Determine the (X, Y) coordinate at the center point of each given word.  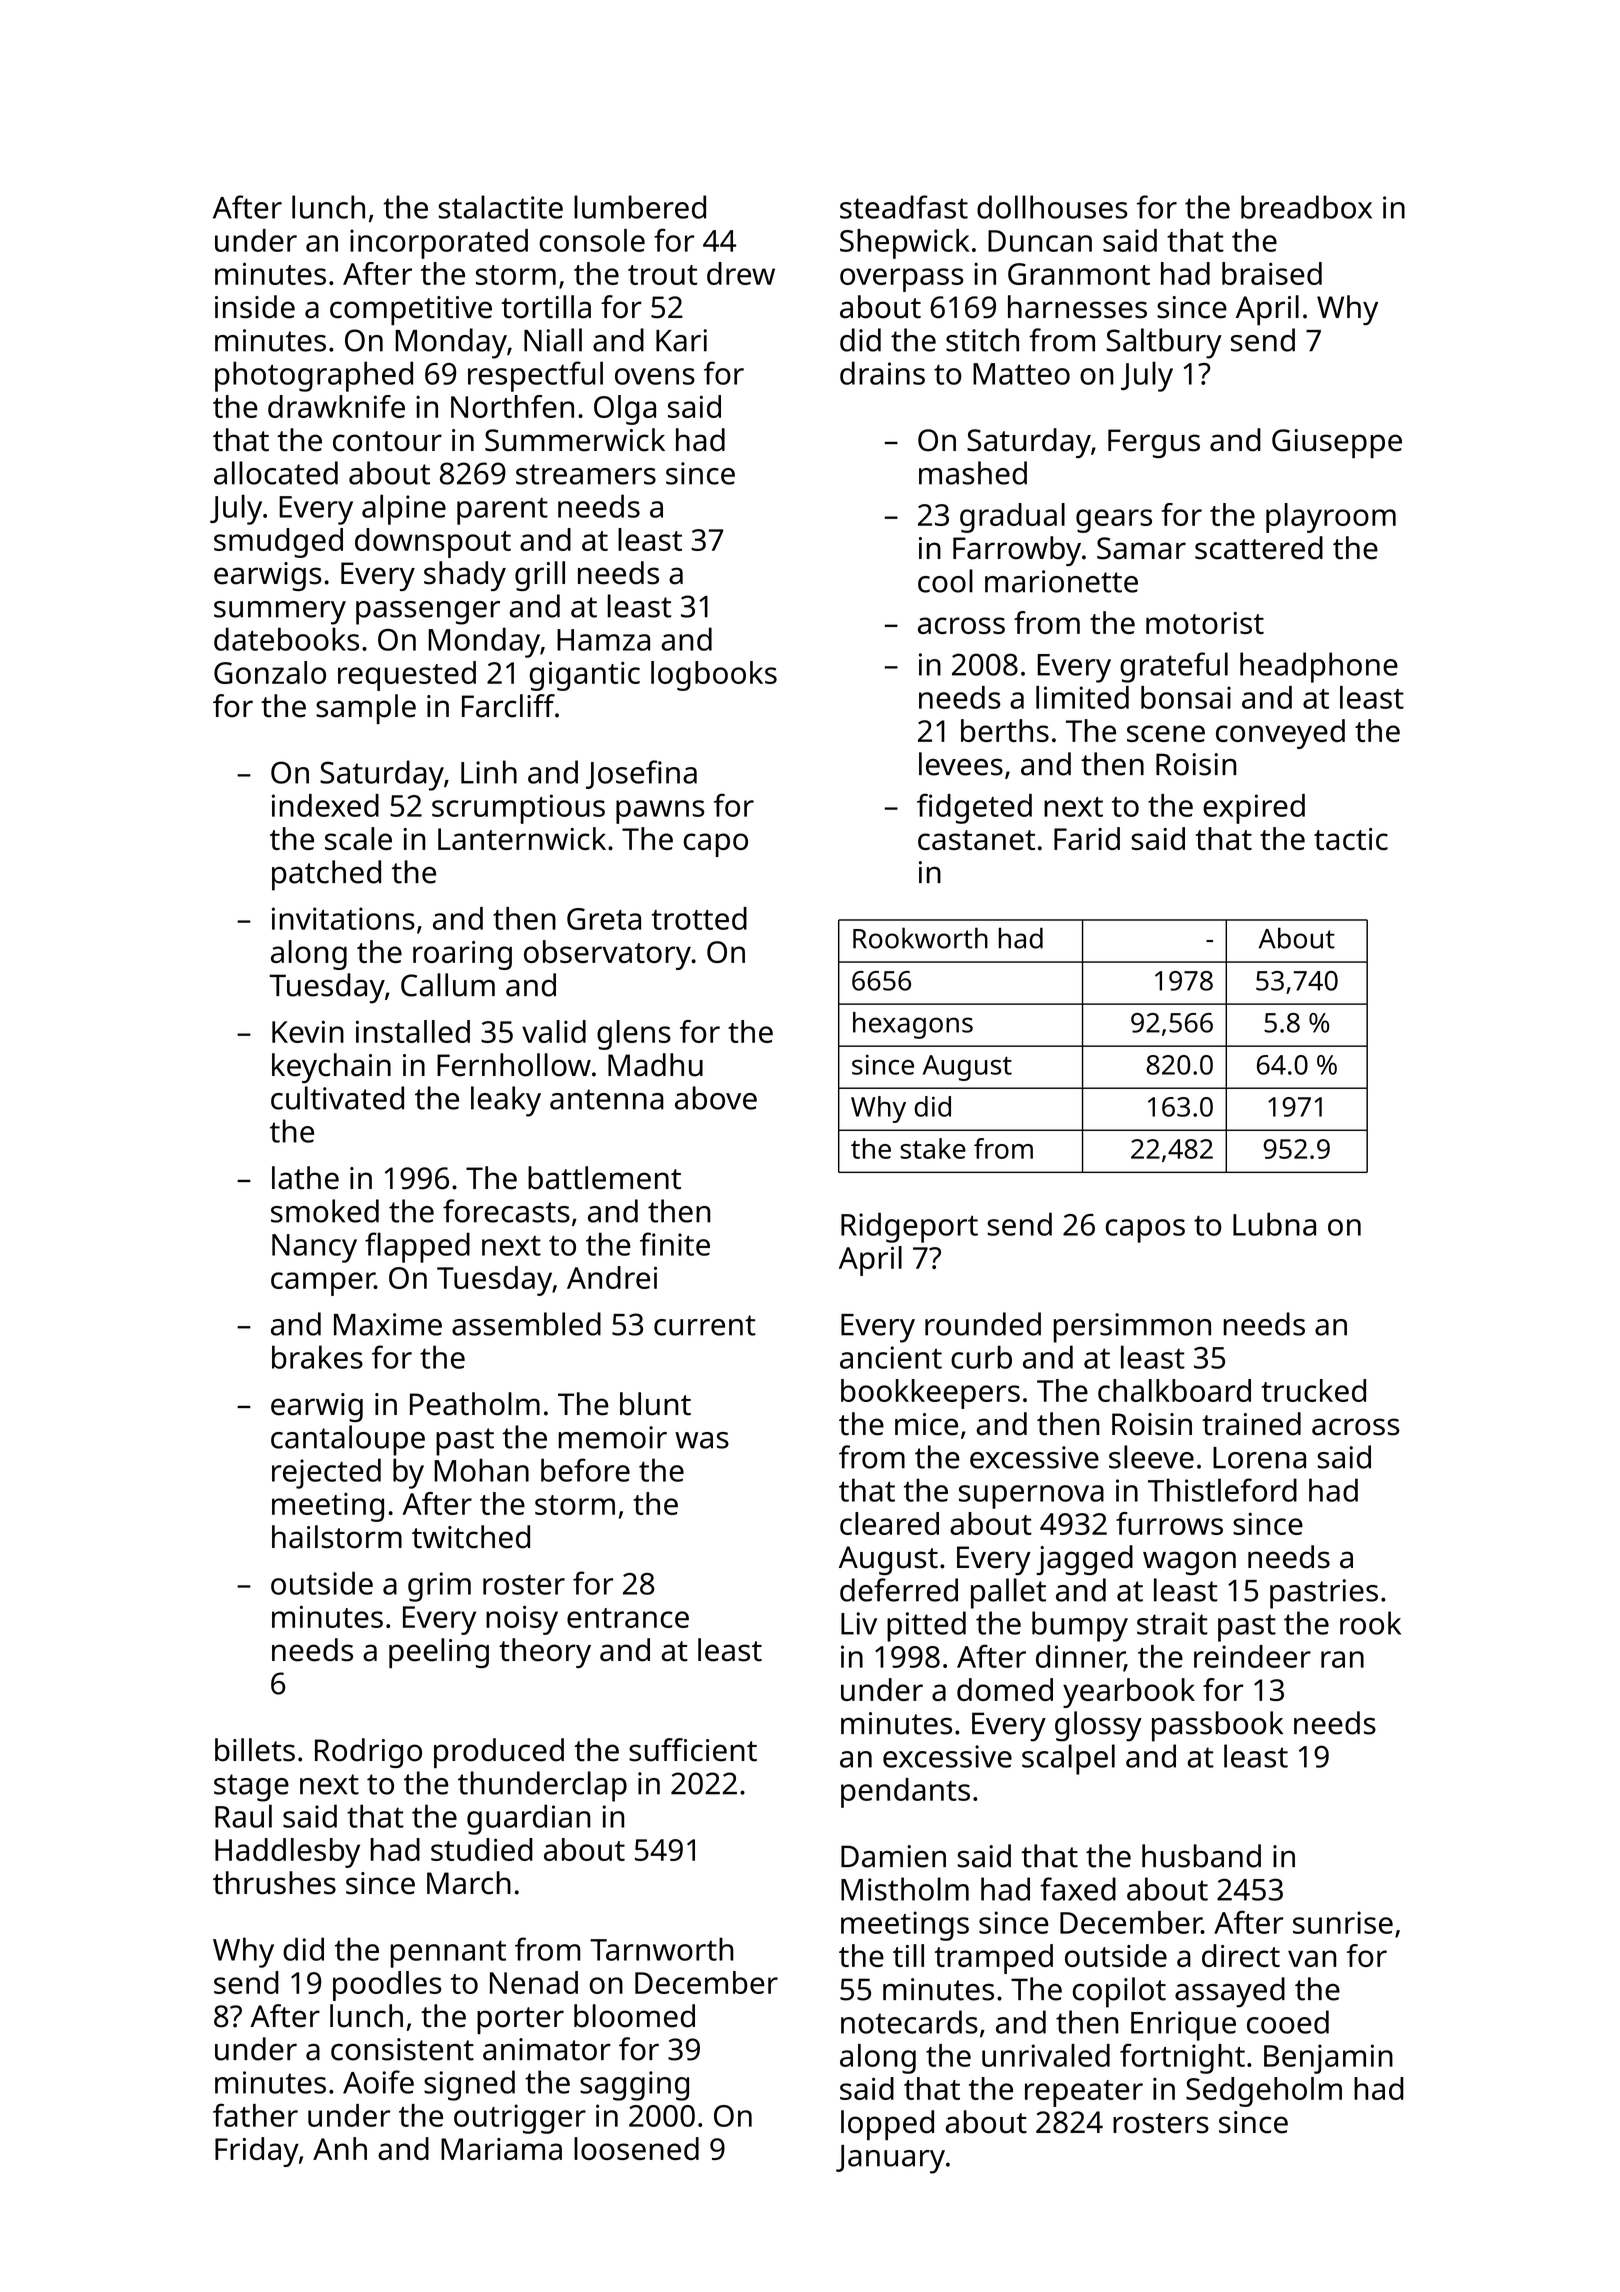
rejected (326, 1473)
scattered (1259, 548)
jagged (1084, 1560)
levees (961, 764)
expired (1254, 809)
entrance (628, 1618)
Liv (859, 1623)
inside (255, 307)
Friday (257, 2152)
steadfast (904, 207)
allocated (276, 473)
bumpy (1080, 1626)
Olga (625, 410)
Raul (243, 1816)
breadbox (1306, 207)
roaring (462, 955)
